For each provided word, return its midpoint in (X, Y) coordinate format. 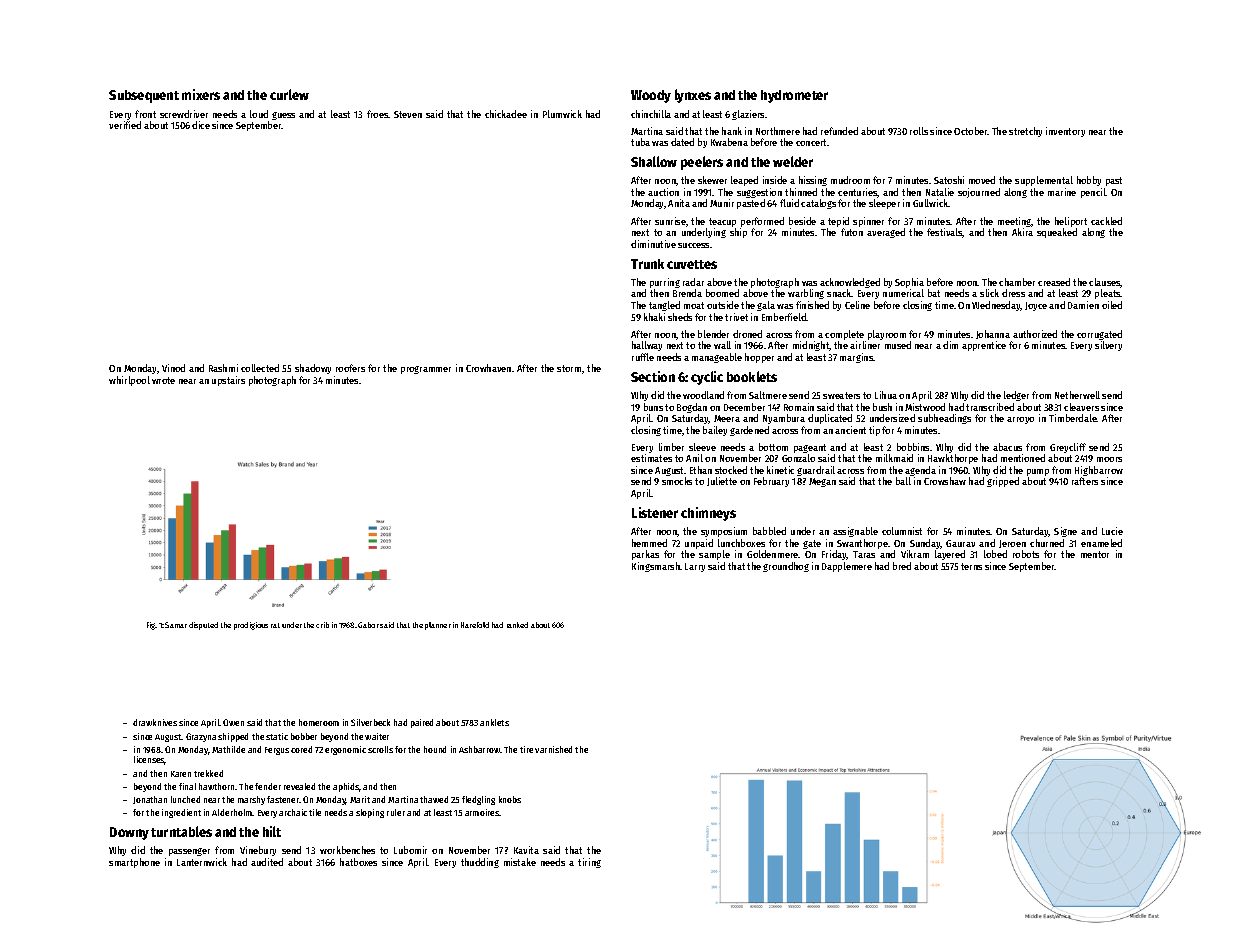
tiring (589, 863)
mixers (201, 94)
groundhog (786, 567)
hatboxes (358, 862)
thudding (480, 863)
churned (1047, 543)
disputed (203, 626)
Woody (651, 96)
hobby (1089, 181)
